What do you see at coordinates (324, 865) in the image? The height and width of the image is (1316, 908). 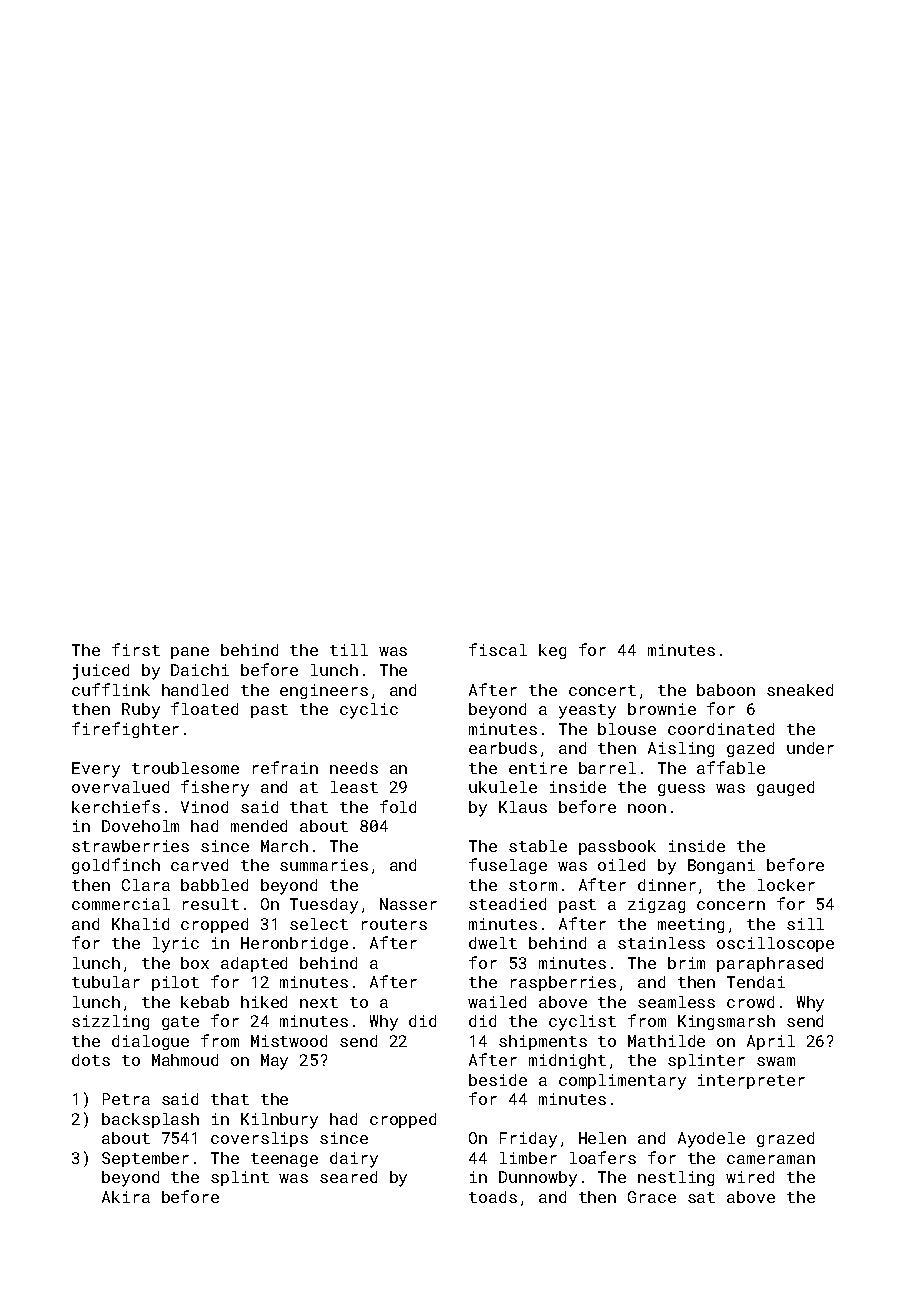 I see `summaries` at bounding box center [324, 865].
